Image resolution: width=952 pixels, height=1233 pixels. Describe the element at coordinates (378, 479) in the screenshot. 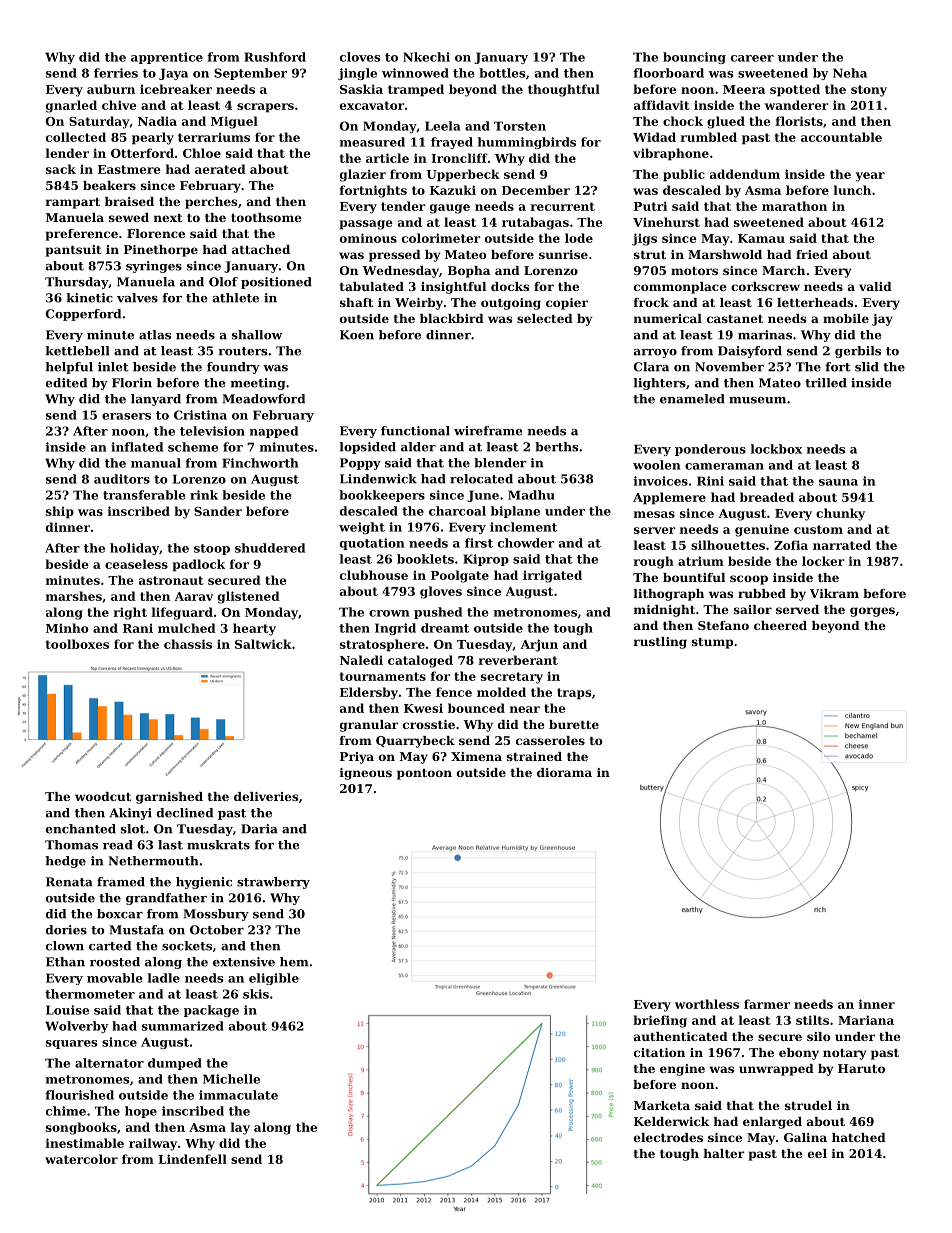

I see `Lindenwick` at that location.
